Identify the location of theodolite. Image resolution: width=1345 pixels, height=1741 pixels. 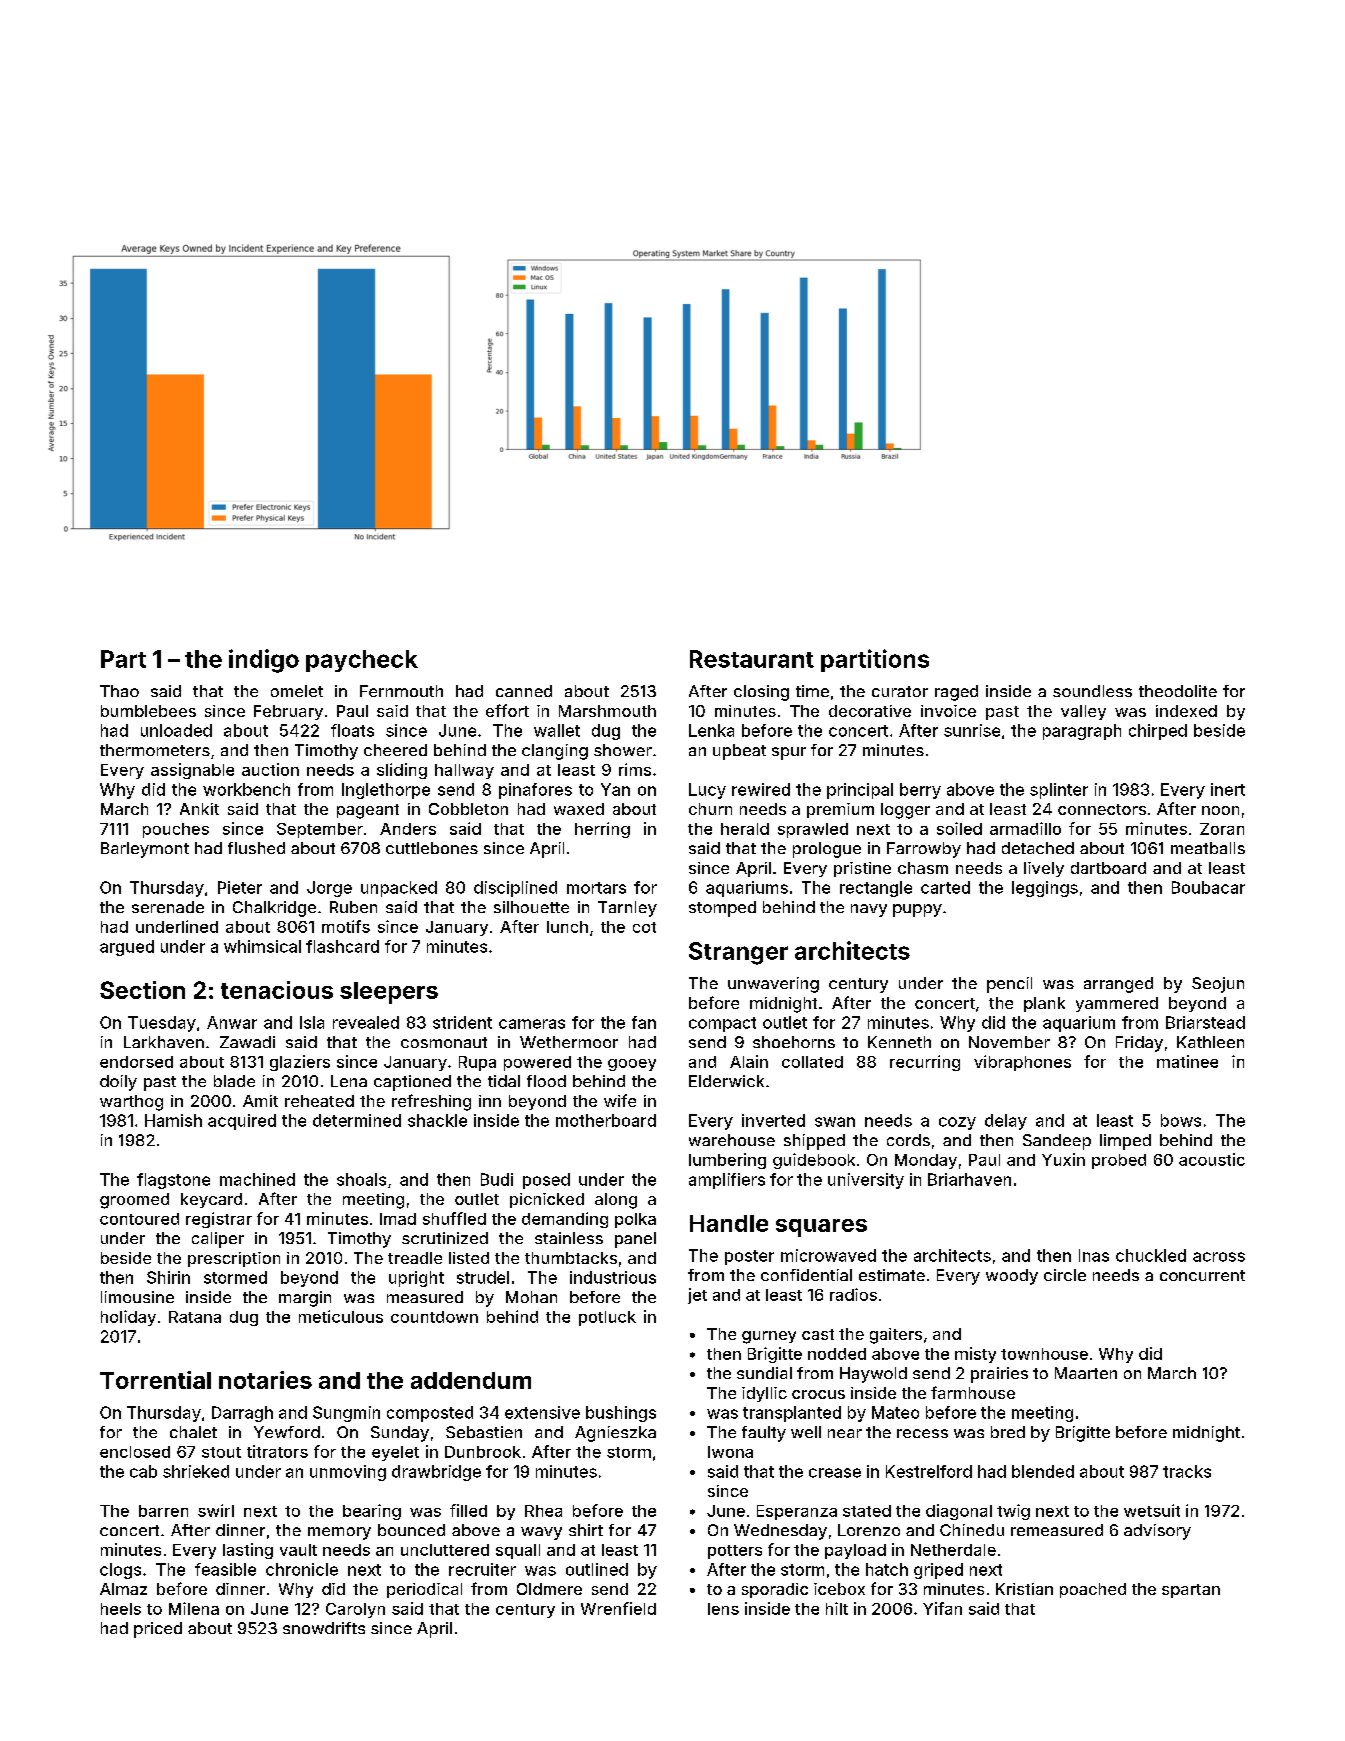
(1178, 691).
